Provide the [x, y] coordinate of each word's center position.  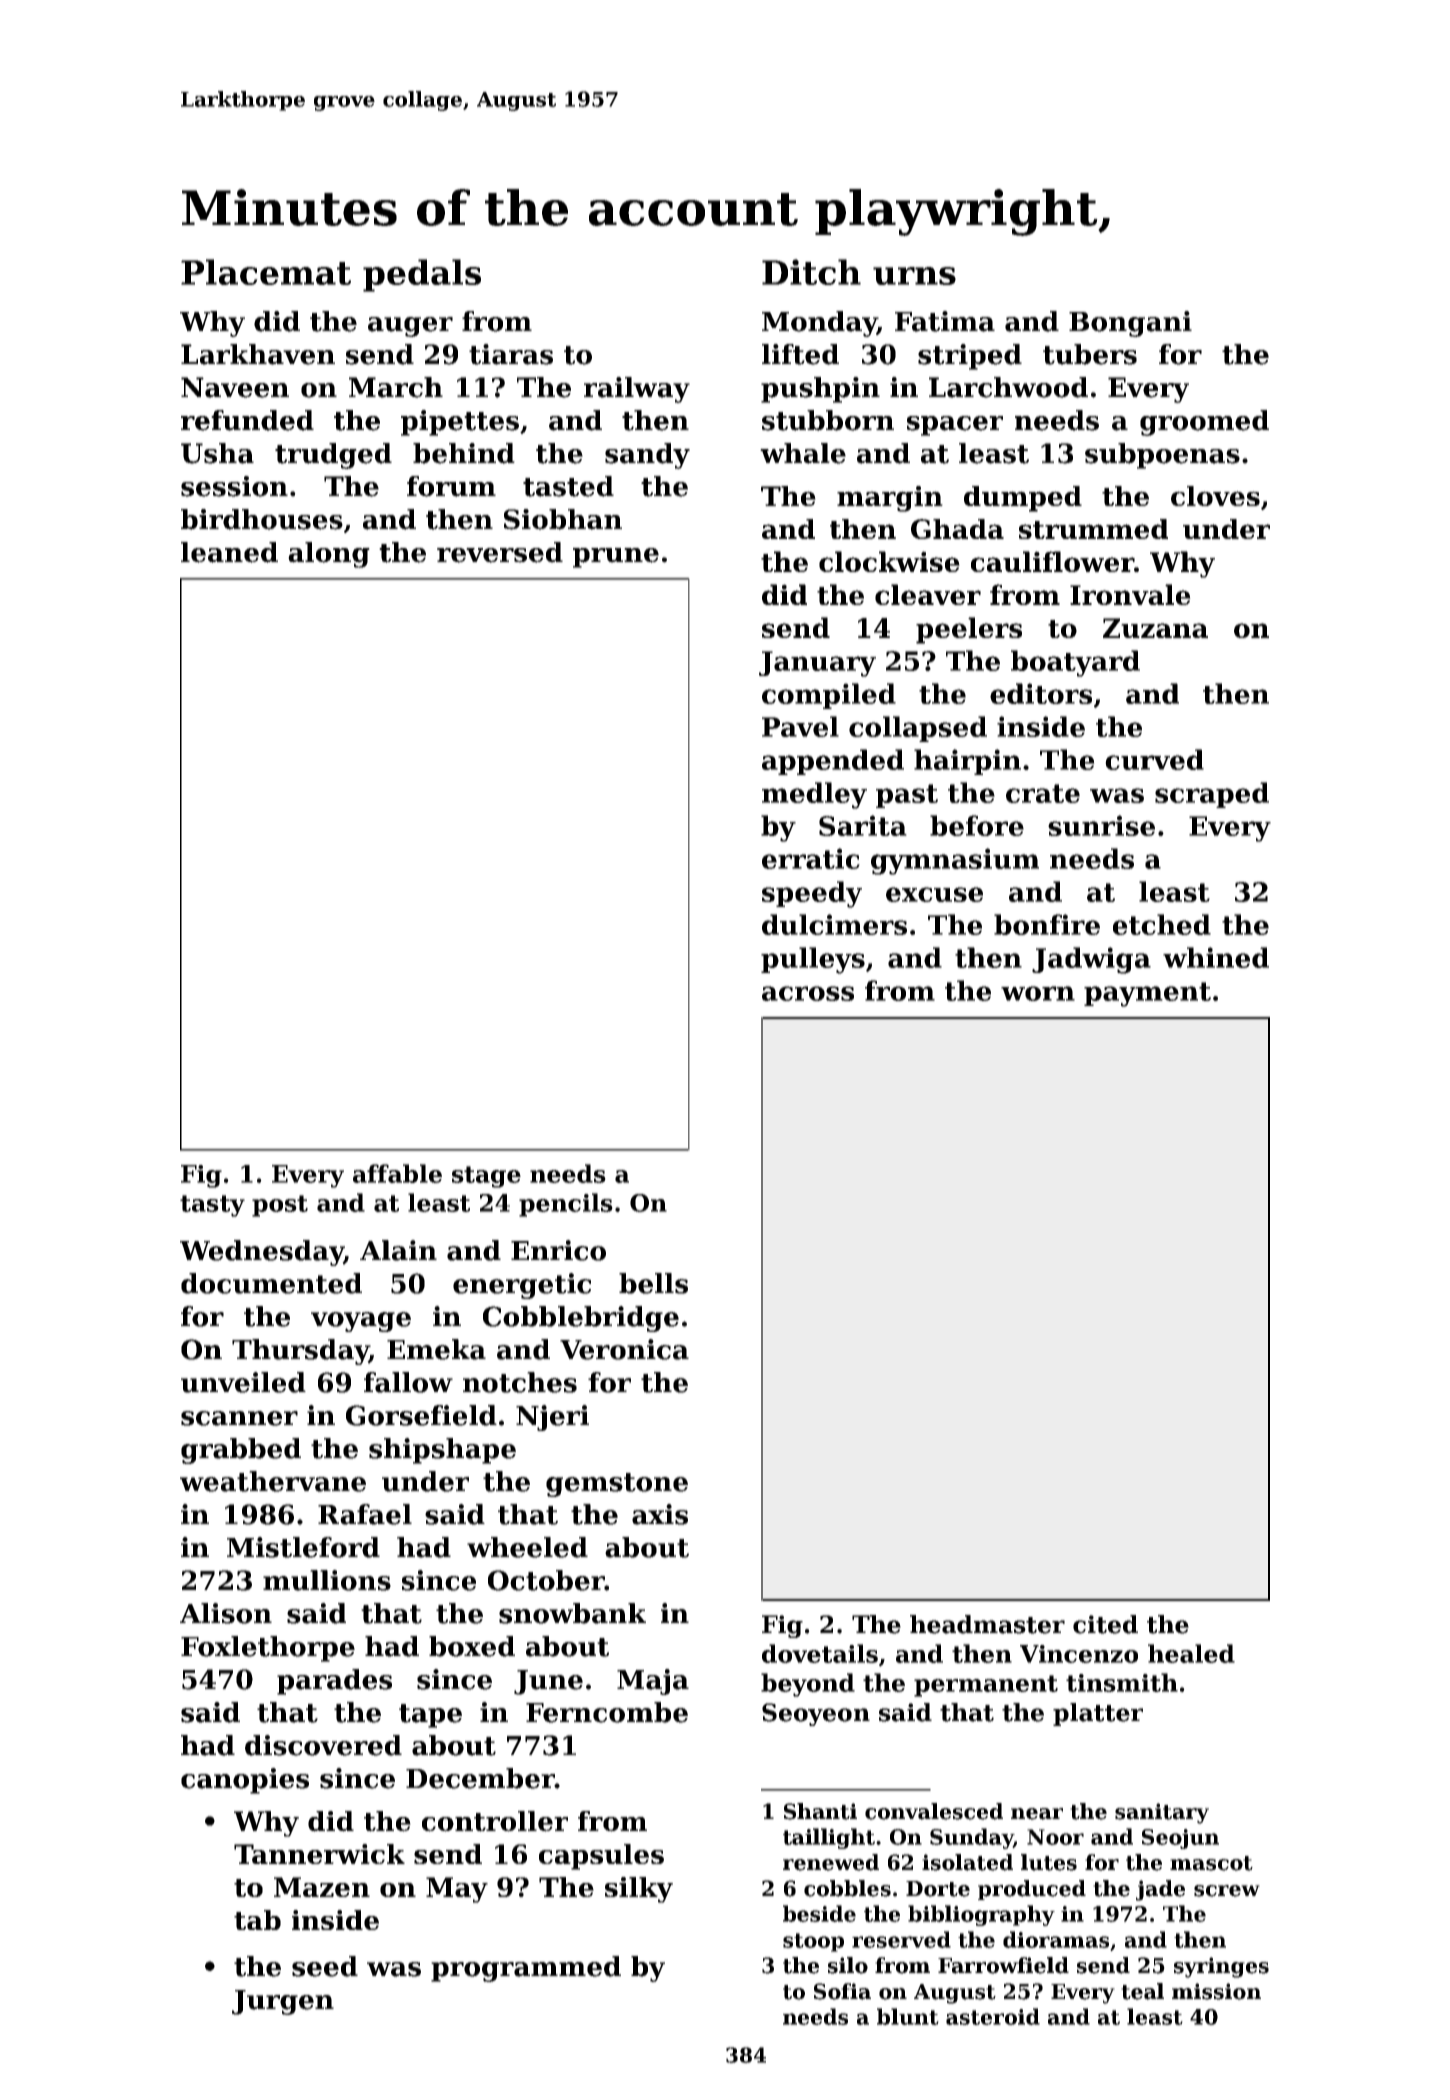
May [457, 1890]
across [808, 993]
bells [653, 1283]
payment [1147, 994]
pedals [422, 275]
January [817, 664]
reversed [500, 552]
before [977, 825]
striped [970, 357]
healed [1191, 1653]
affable [397, 1173]
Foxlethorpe [268, 1649]
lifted [800, 354]
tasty [212, 1206]
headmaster [987, 1624]
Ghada [957, 529]
